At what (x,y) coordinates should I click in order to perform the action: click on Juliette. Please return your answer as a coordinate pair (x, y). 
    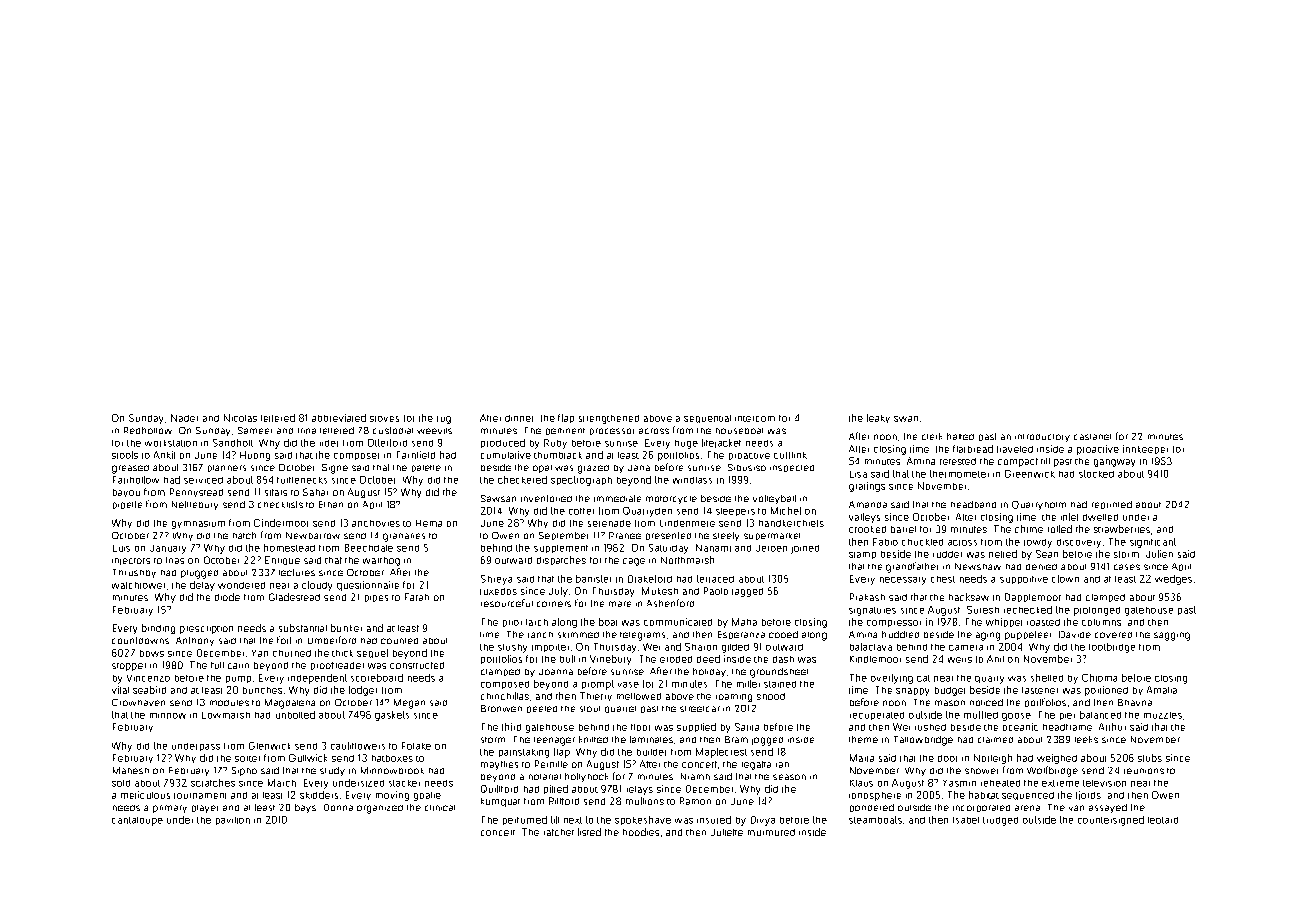
    Looking at the image, I should click on (727, 832).
